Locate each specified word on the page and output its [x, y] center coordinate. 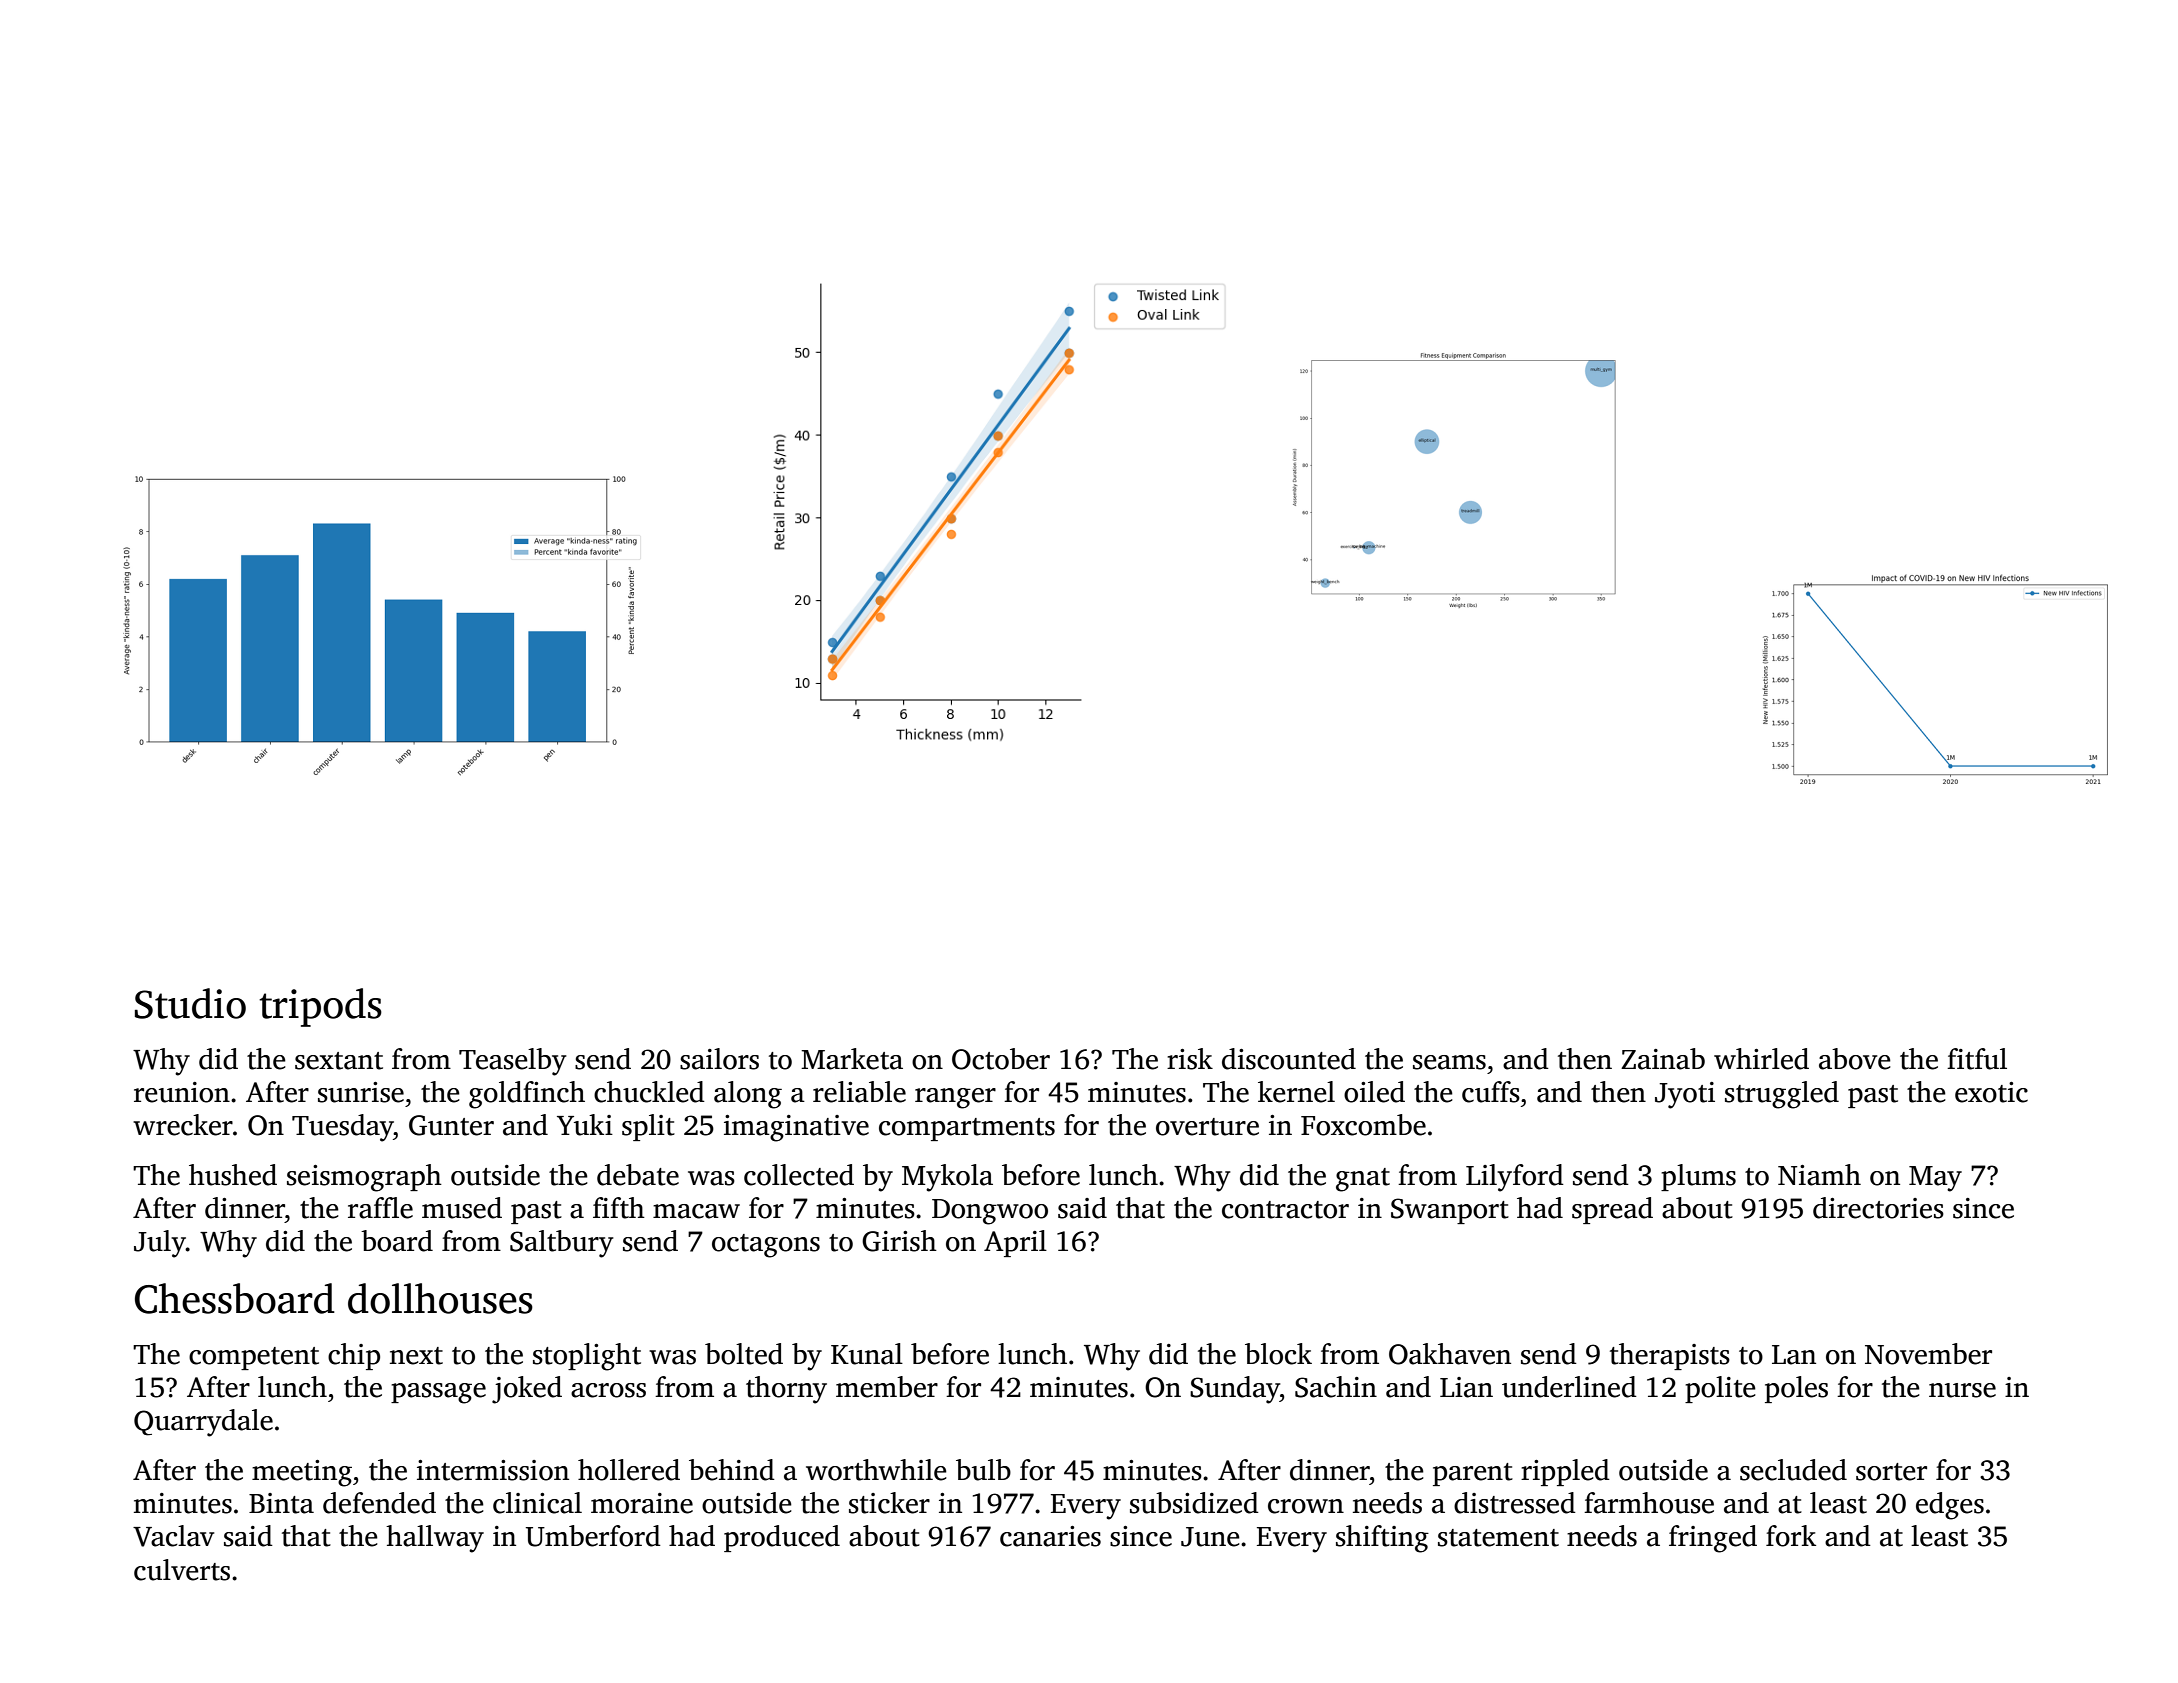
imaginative [796, 1128]
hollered [629, 1470]
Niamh [1819, 1175]
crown [1306, 1506]
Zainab [1663, 1059]
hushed [233, 1175]
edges [1950, 1506]
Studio [190, 1003]
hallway [435, 1539]
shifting [1382, 1539]
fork [1791, 1536]
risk [1190, 1059]
